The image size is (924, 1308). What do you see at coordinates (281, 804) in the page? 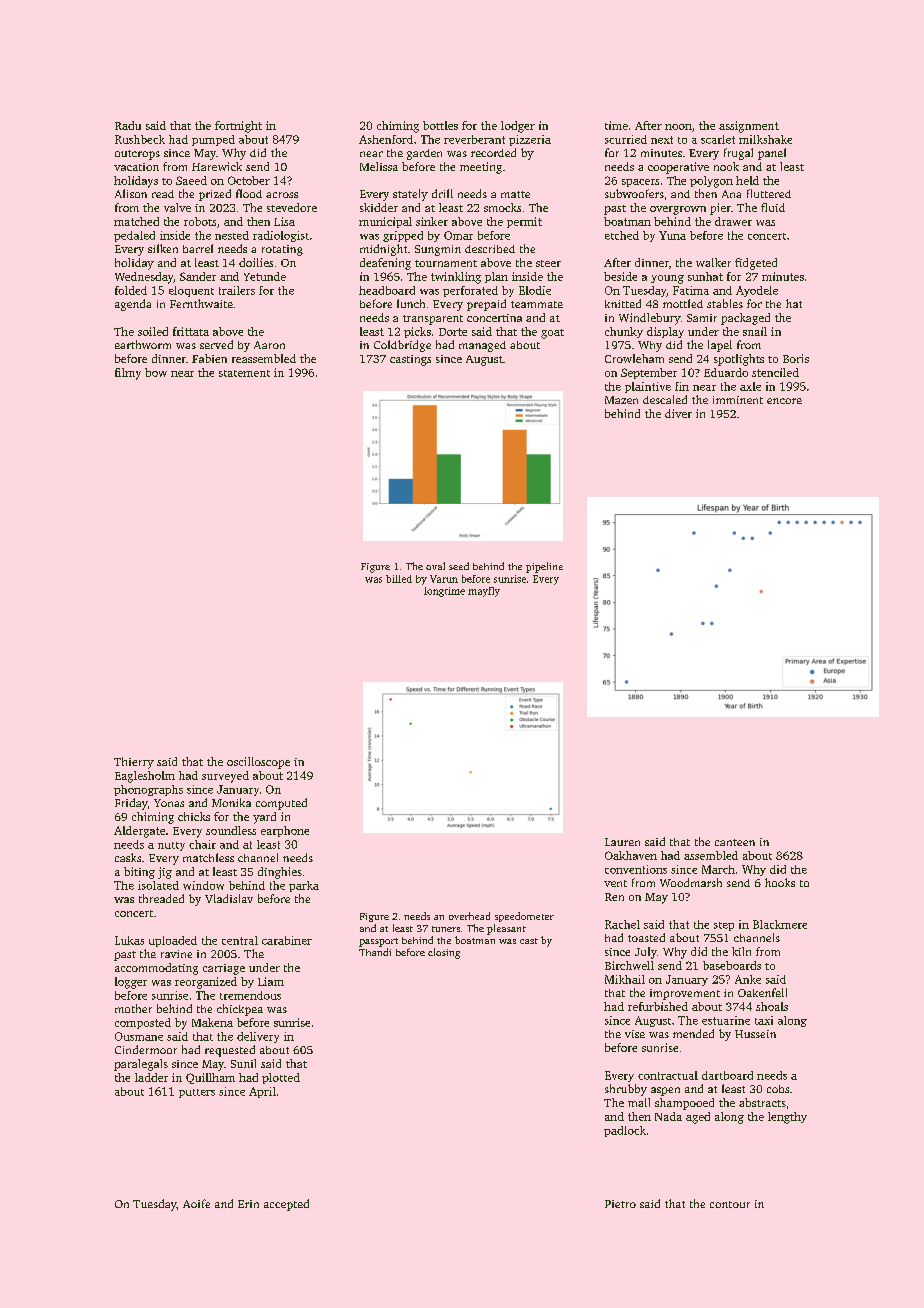
I see `computed` at bounding box center [281, 804].
